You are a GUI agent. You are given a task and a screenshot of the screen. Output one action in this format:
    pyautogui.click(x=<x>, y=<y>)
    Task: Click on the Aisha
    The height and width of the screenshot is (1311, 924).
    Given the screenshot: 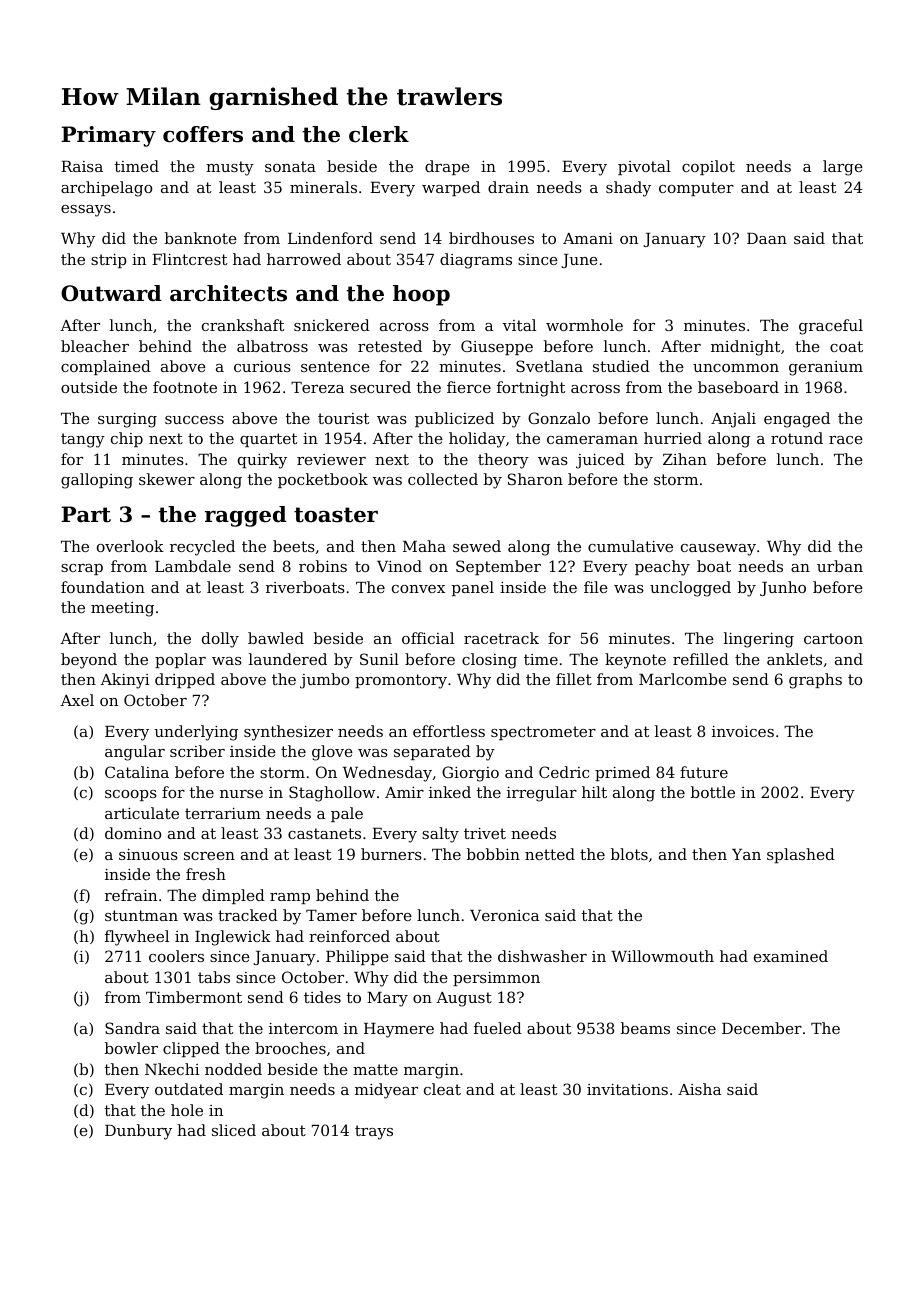 What is the action you would take?
    pyautogui.click(x=699, y=1089)
